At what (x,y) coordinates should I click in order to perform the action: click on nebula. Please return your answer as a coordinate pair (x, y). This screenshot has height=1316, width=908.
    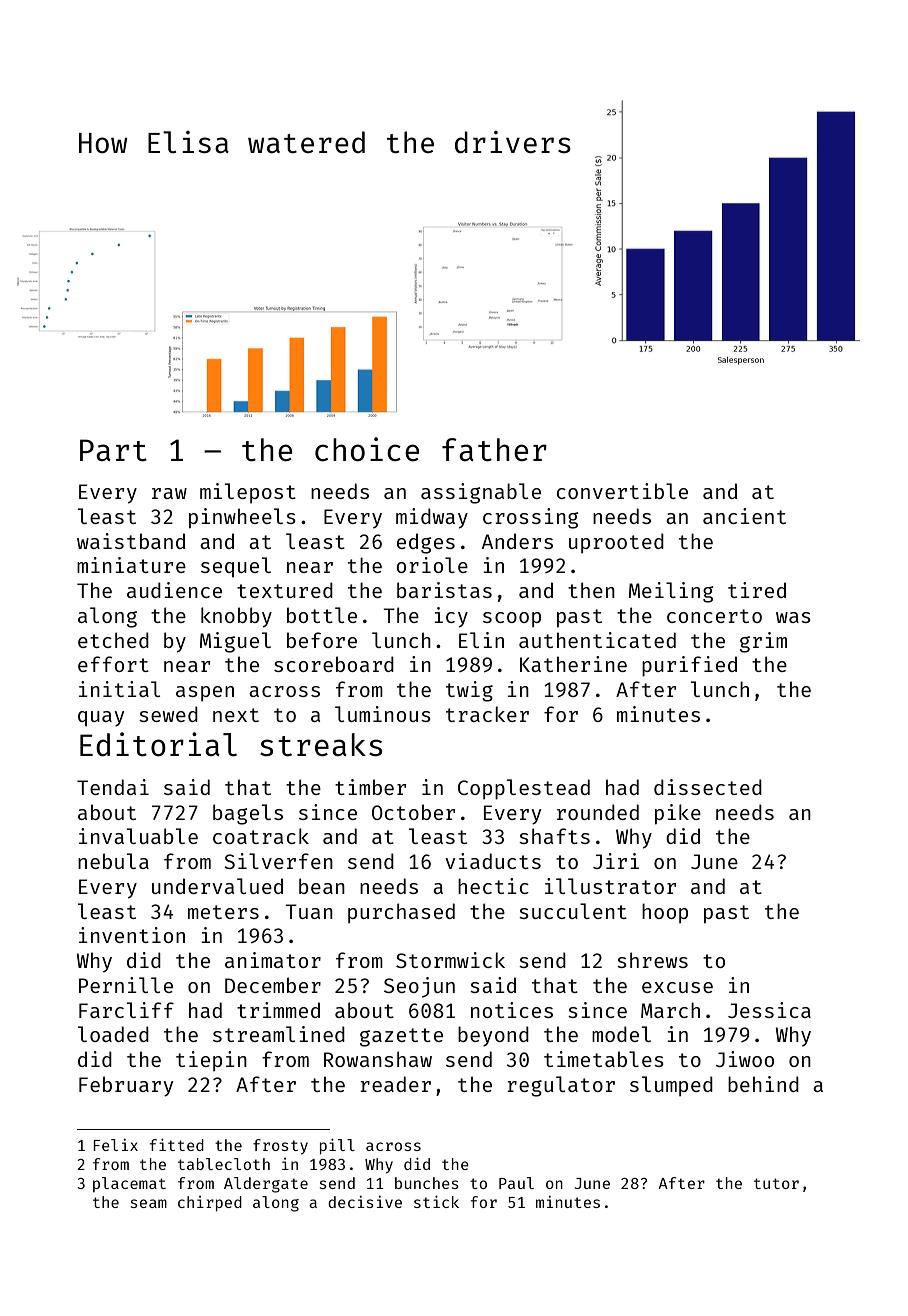
    Looking at the image, I should click on (113, 861).
